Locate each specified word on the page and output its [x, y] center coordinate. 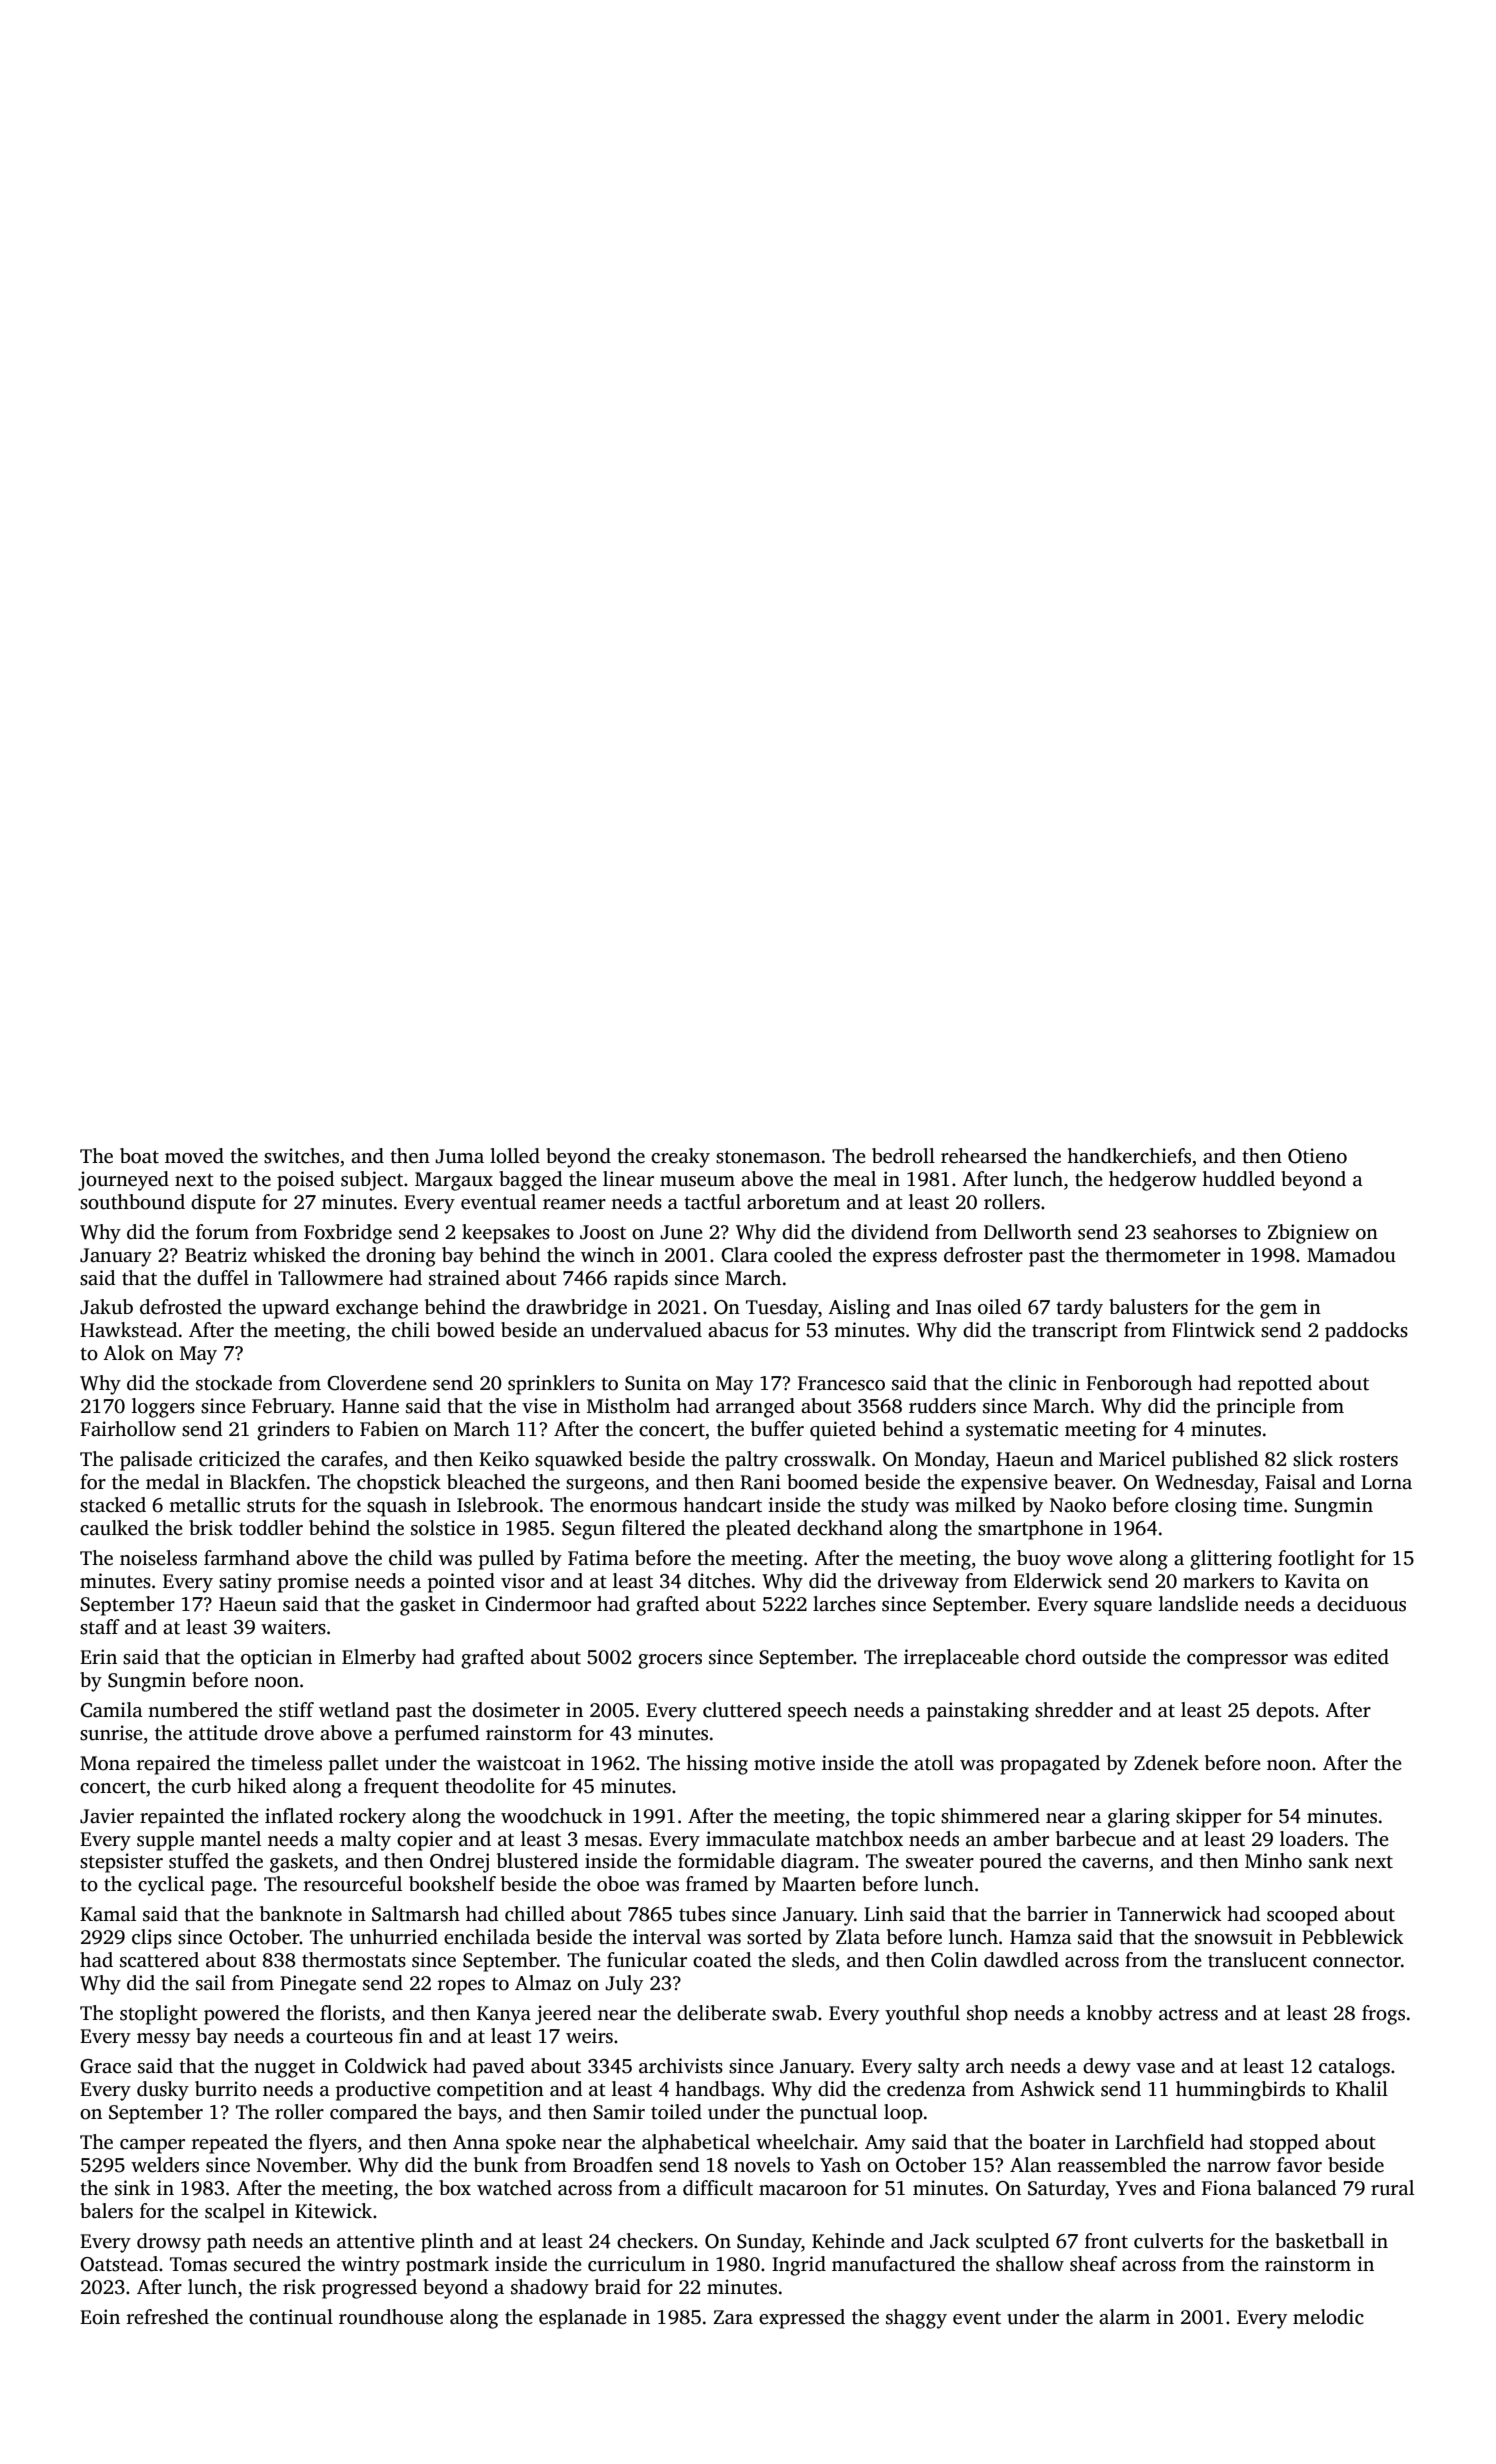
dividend [890, 1232]
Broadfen [613, 2165]
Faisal [1290, 1482]
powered [242, 2015]
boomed [822, 1482]
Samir [619, 2112]
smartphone [1030, 1530]
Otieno [1317, 1156]
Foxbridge [348, 1234]
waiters [293, 1627]
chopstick [399, 1484]
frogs [1383, 2015]
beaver [1083, 1482]
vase [1155, 2068]
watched [514, 2188]
